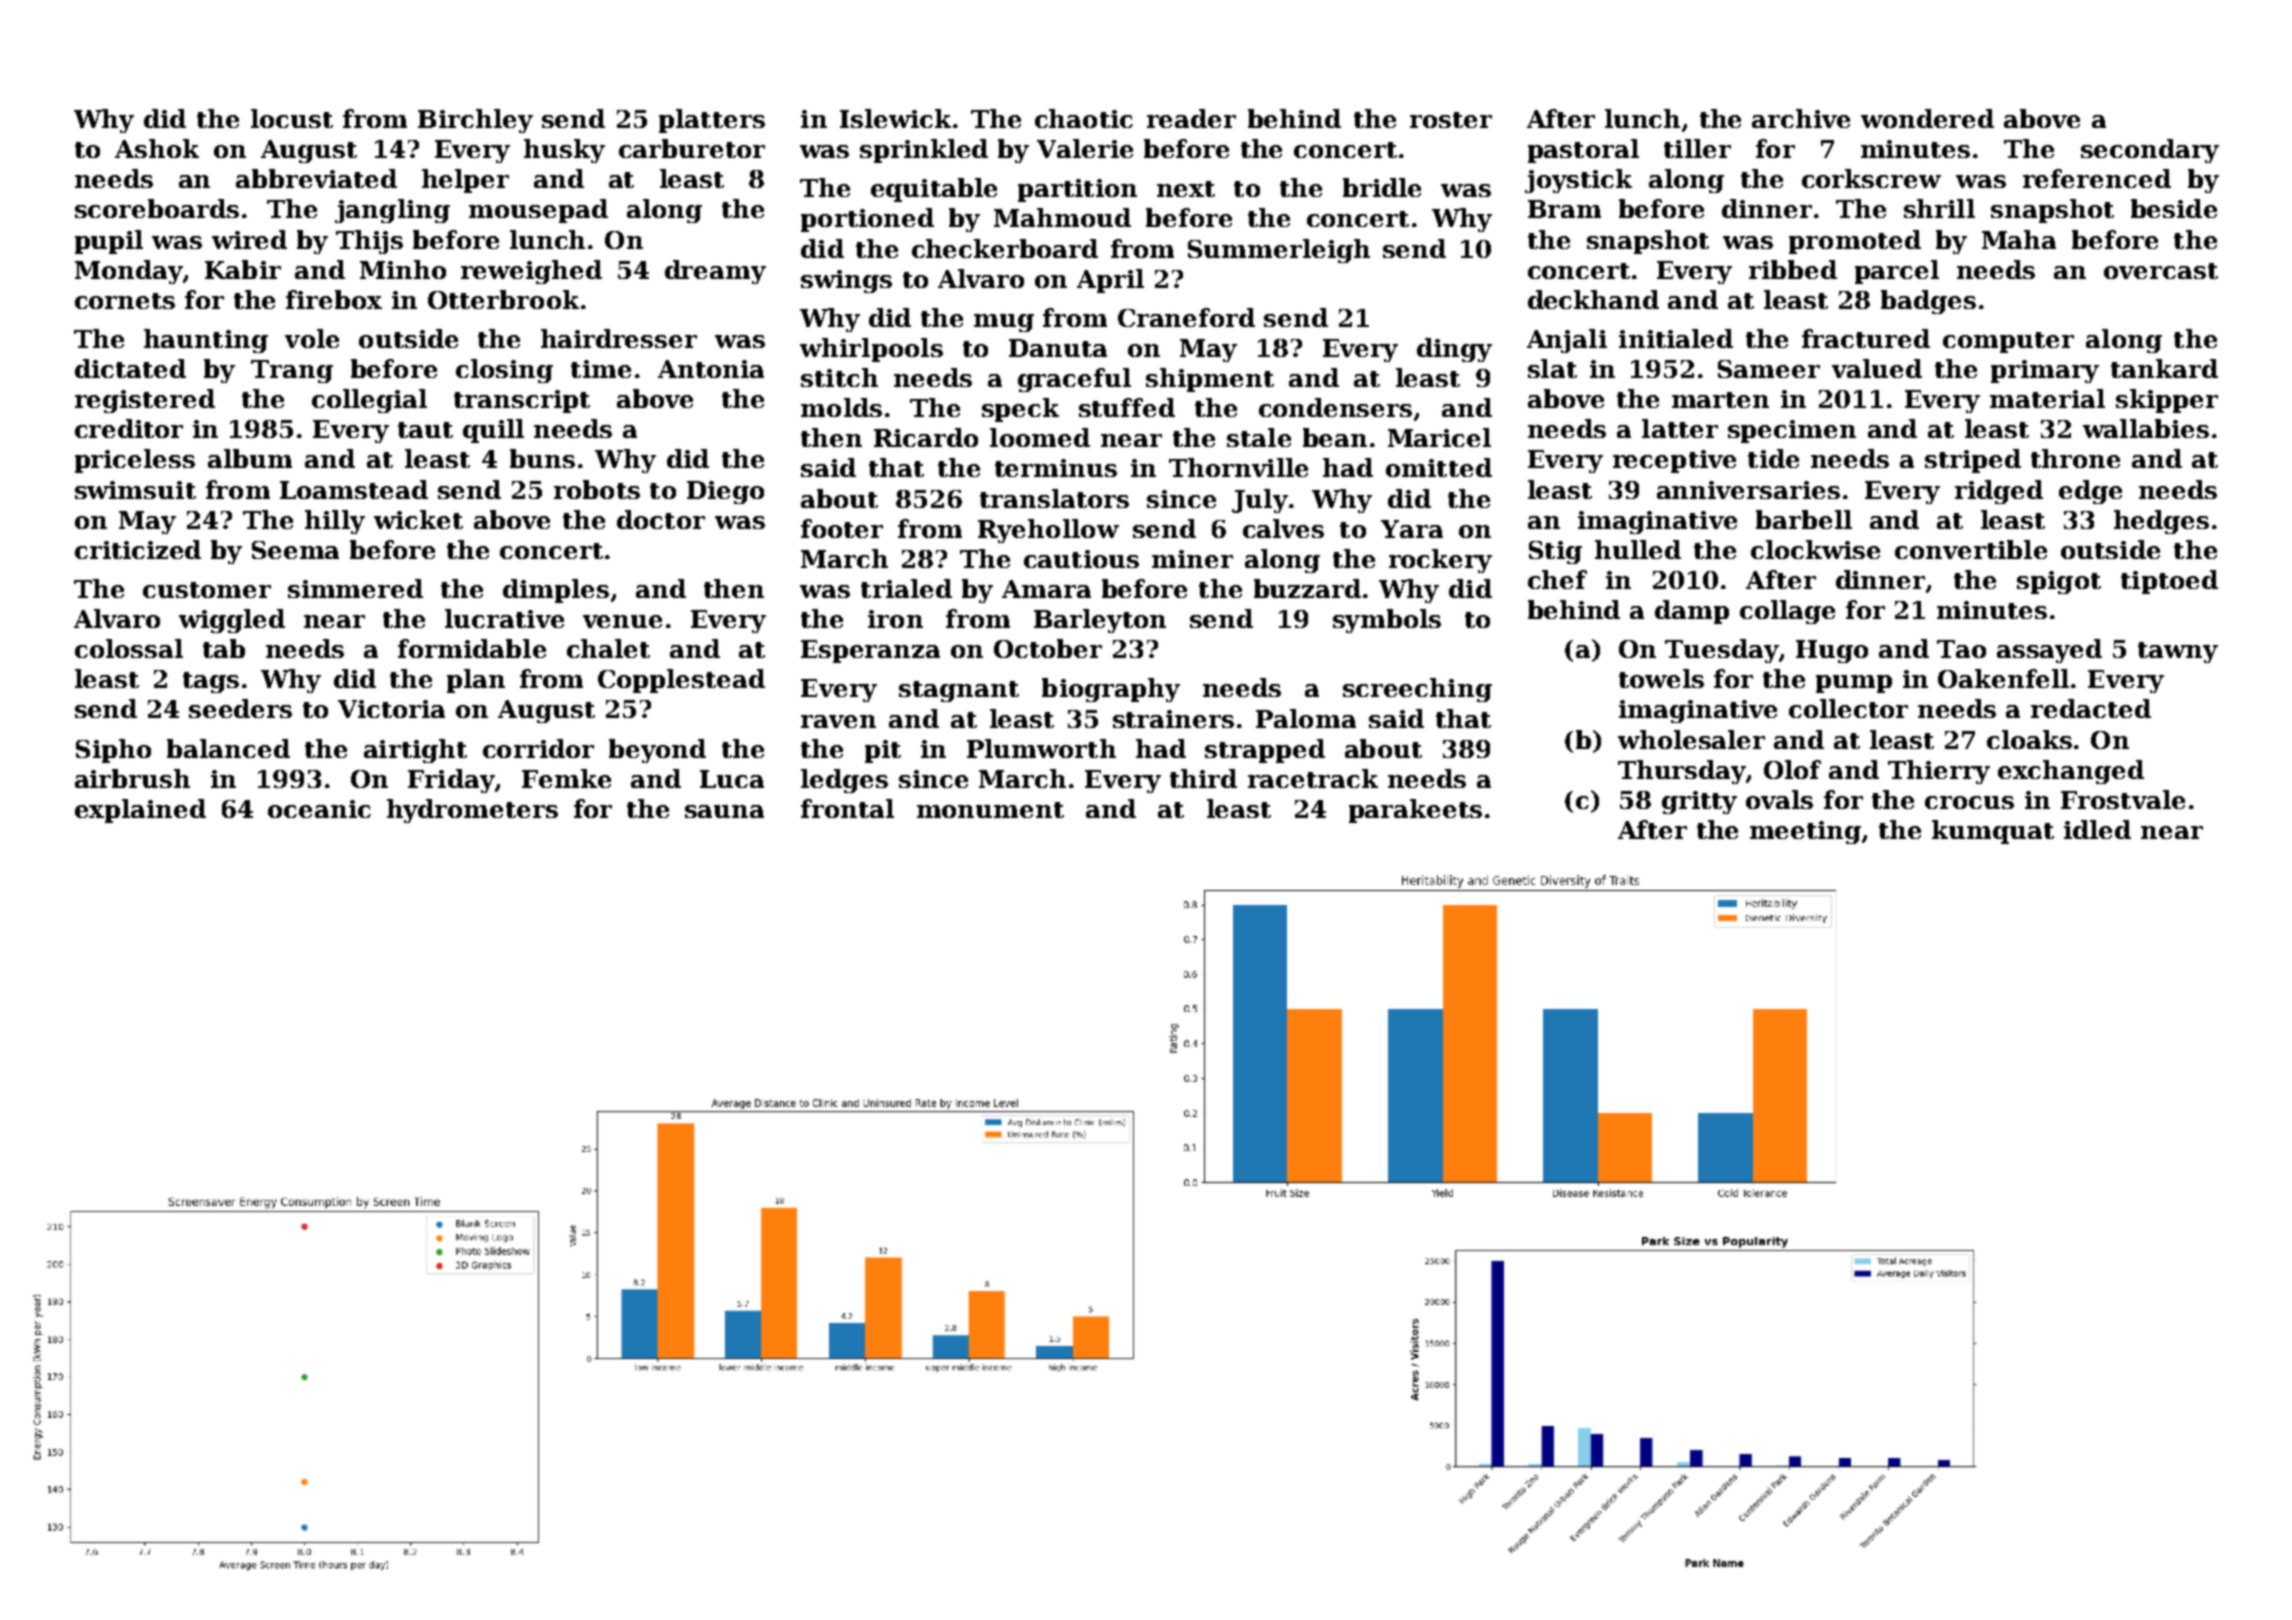  What do you see at coordinates (1279, 251) in the screenshot?
I see `Summerleigh` at bounding box center [1279, 251].
